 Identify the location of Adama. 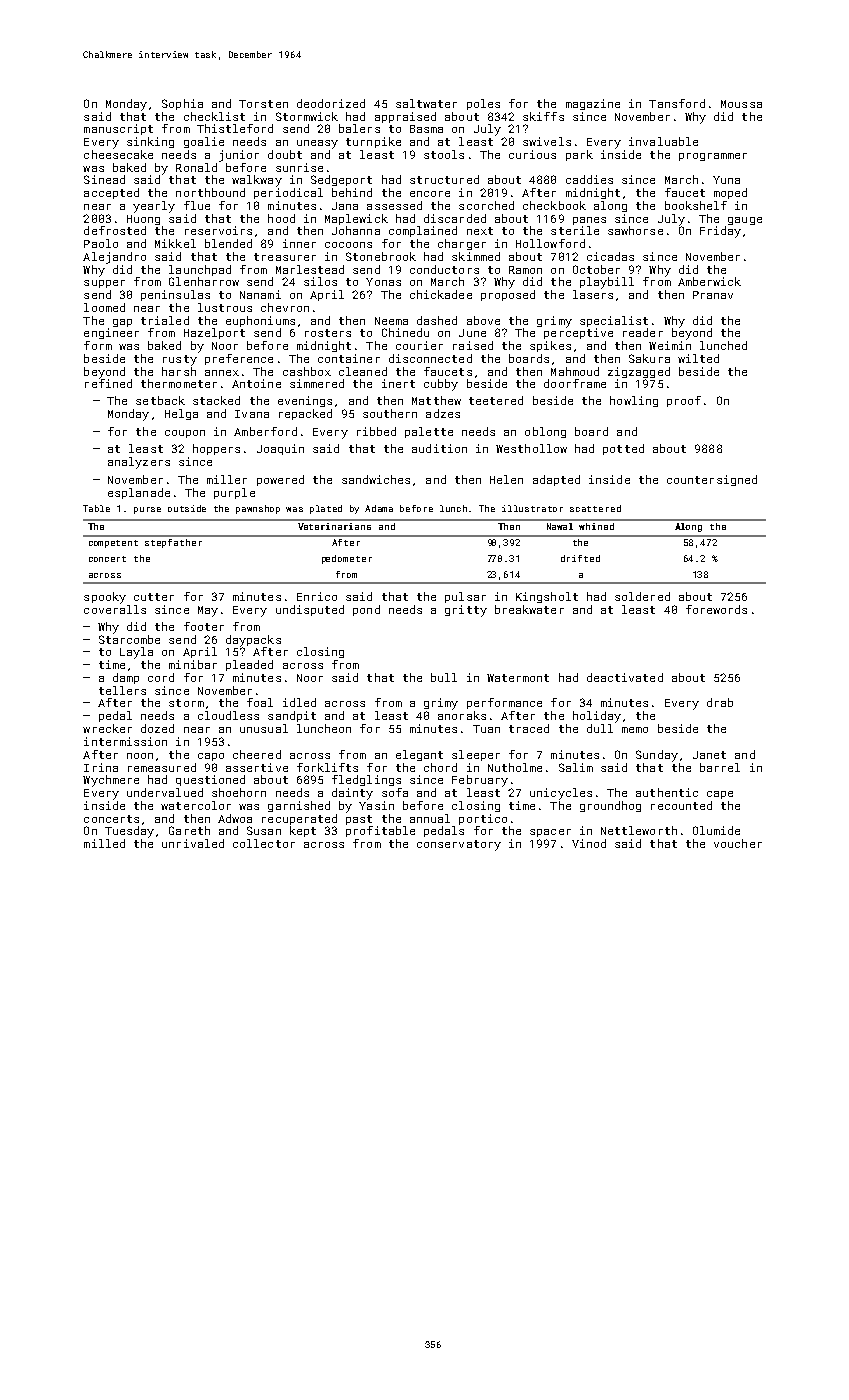
(379, 508).
